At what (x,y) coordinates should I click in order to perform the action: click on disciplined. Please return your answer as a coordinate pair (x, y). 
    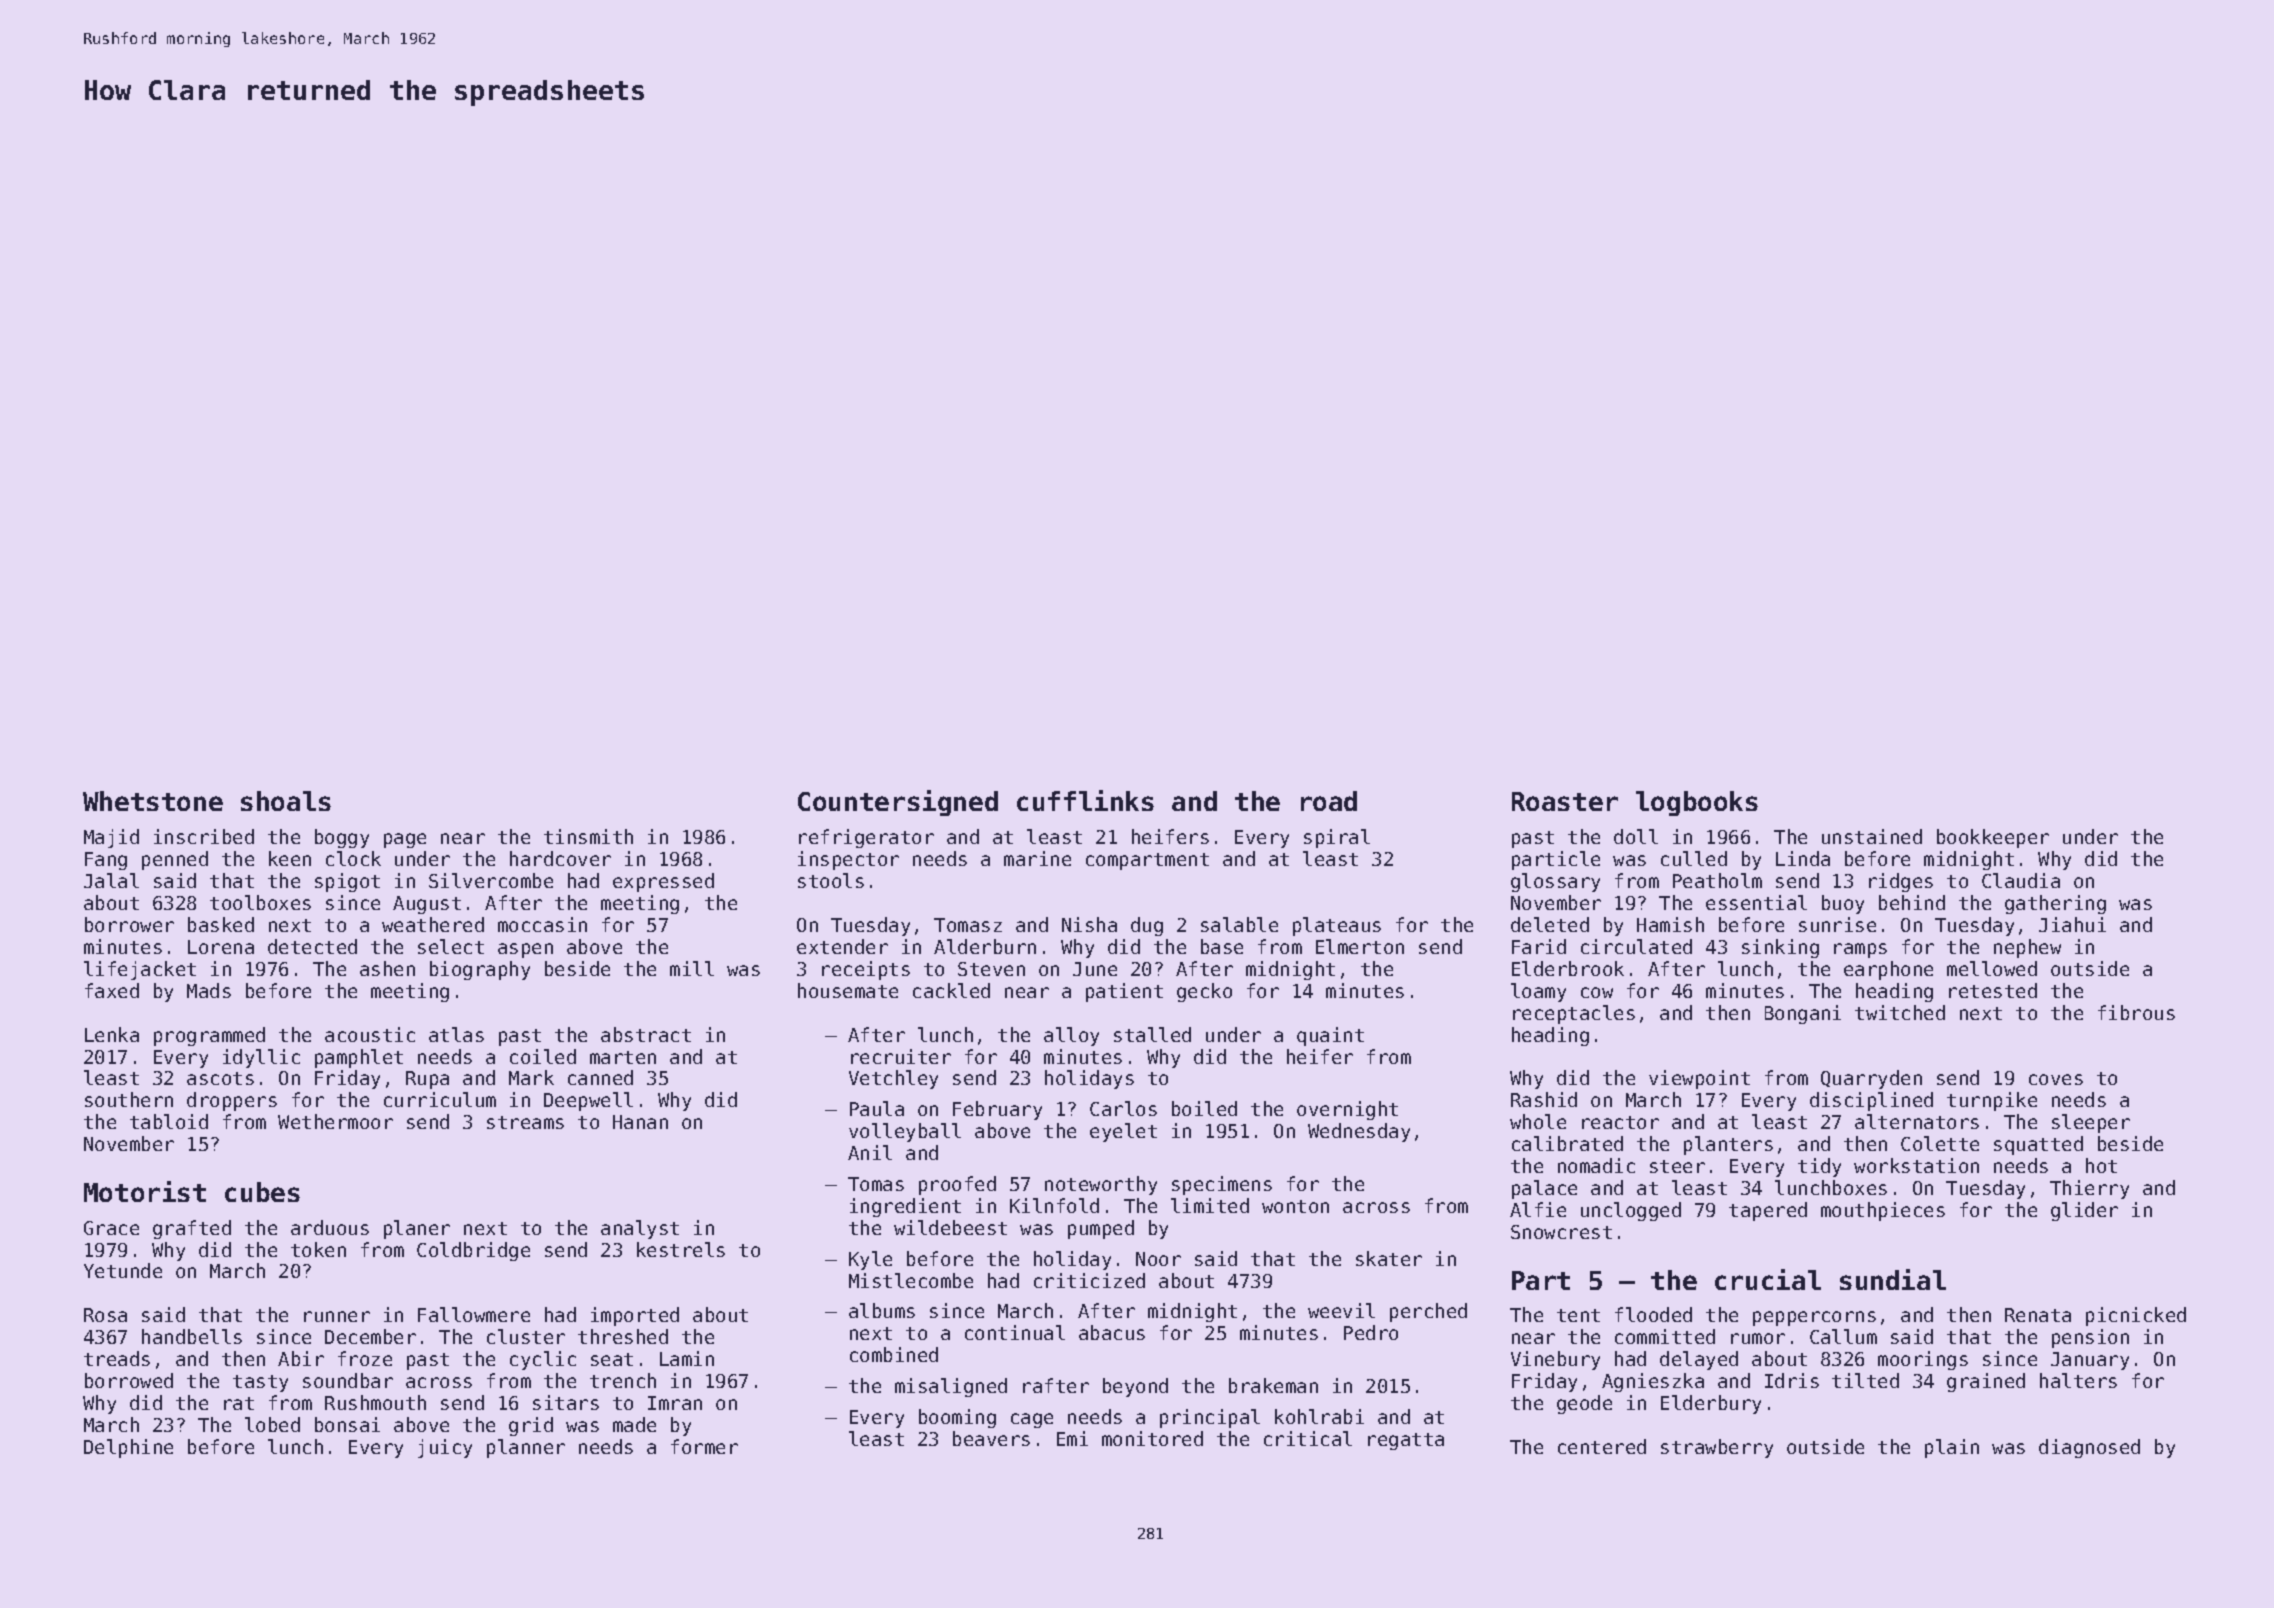
    Looking at the image, I should click on (1871, 1101).
